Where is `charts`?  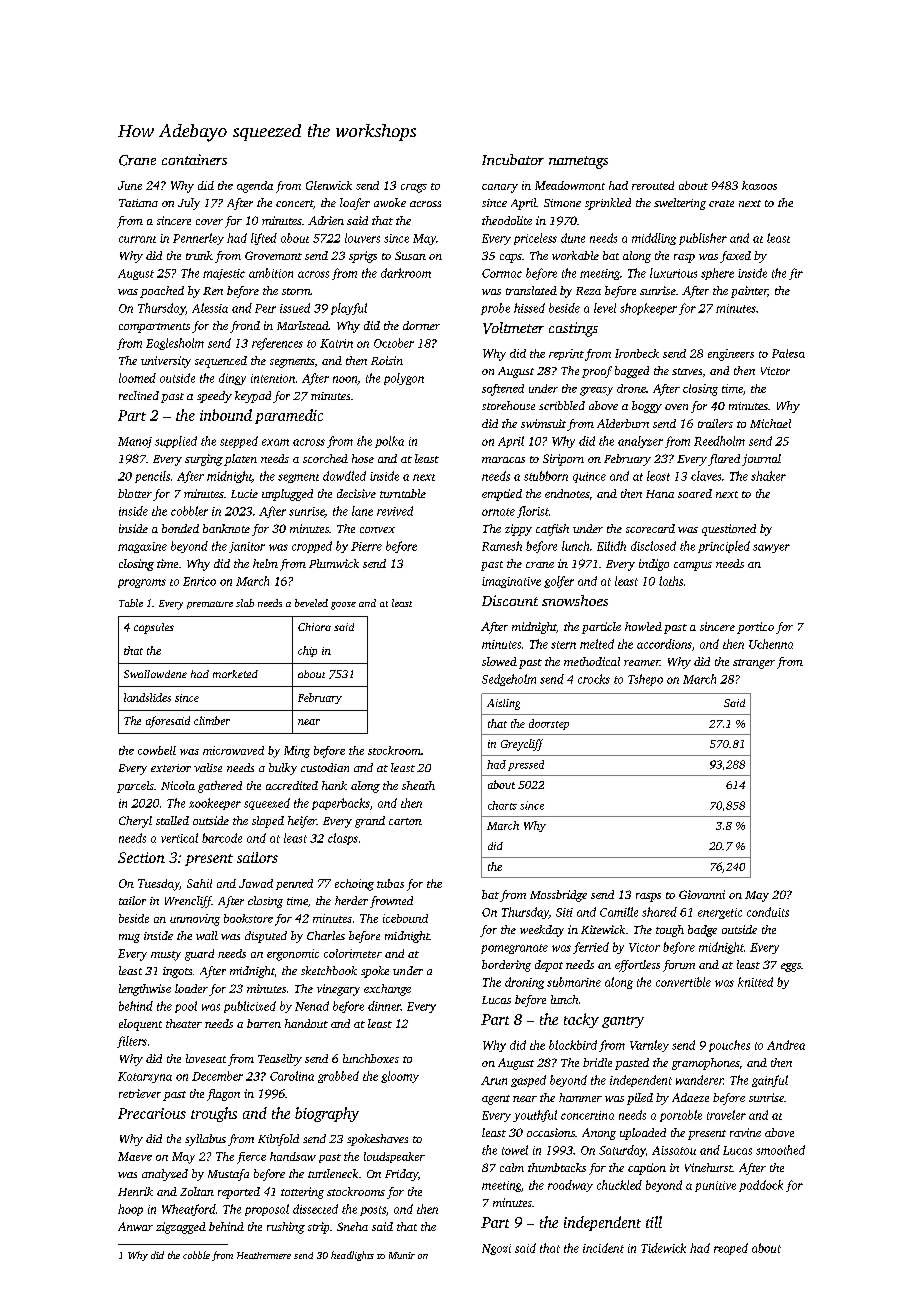
charts is located at coordinates (502, 805).
